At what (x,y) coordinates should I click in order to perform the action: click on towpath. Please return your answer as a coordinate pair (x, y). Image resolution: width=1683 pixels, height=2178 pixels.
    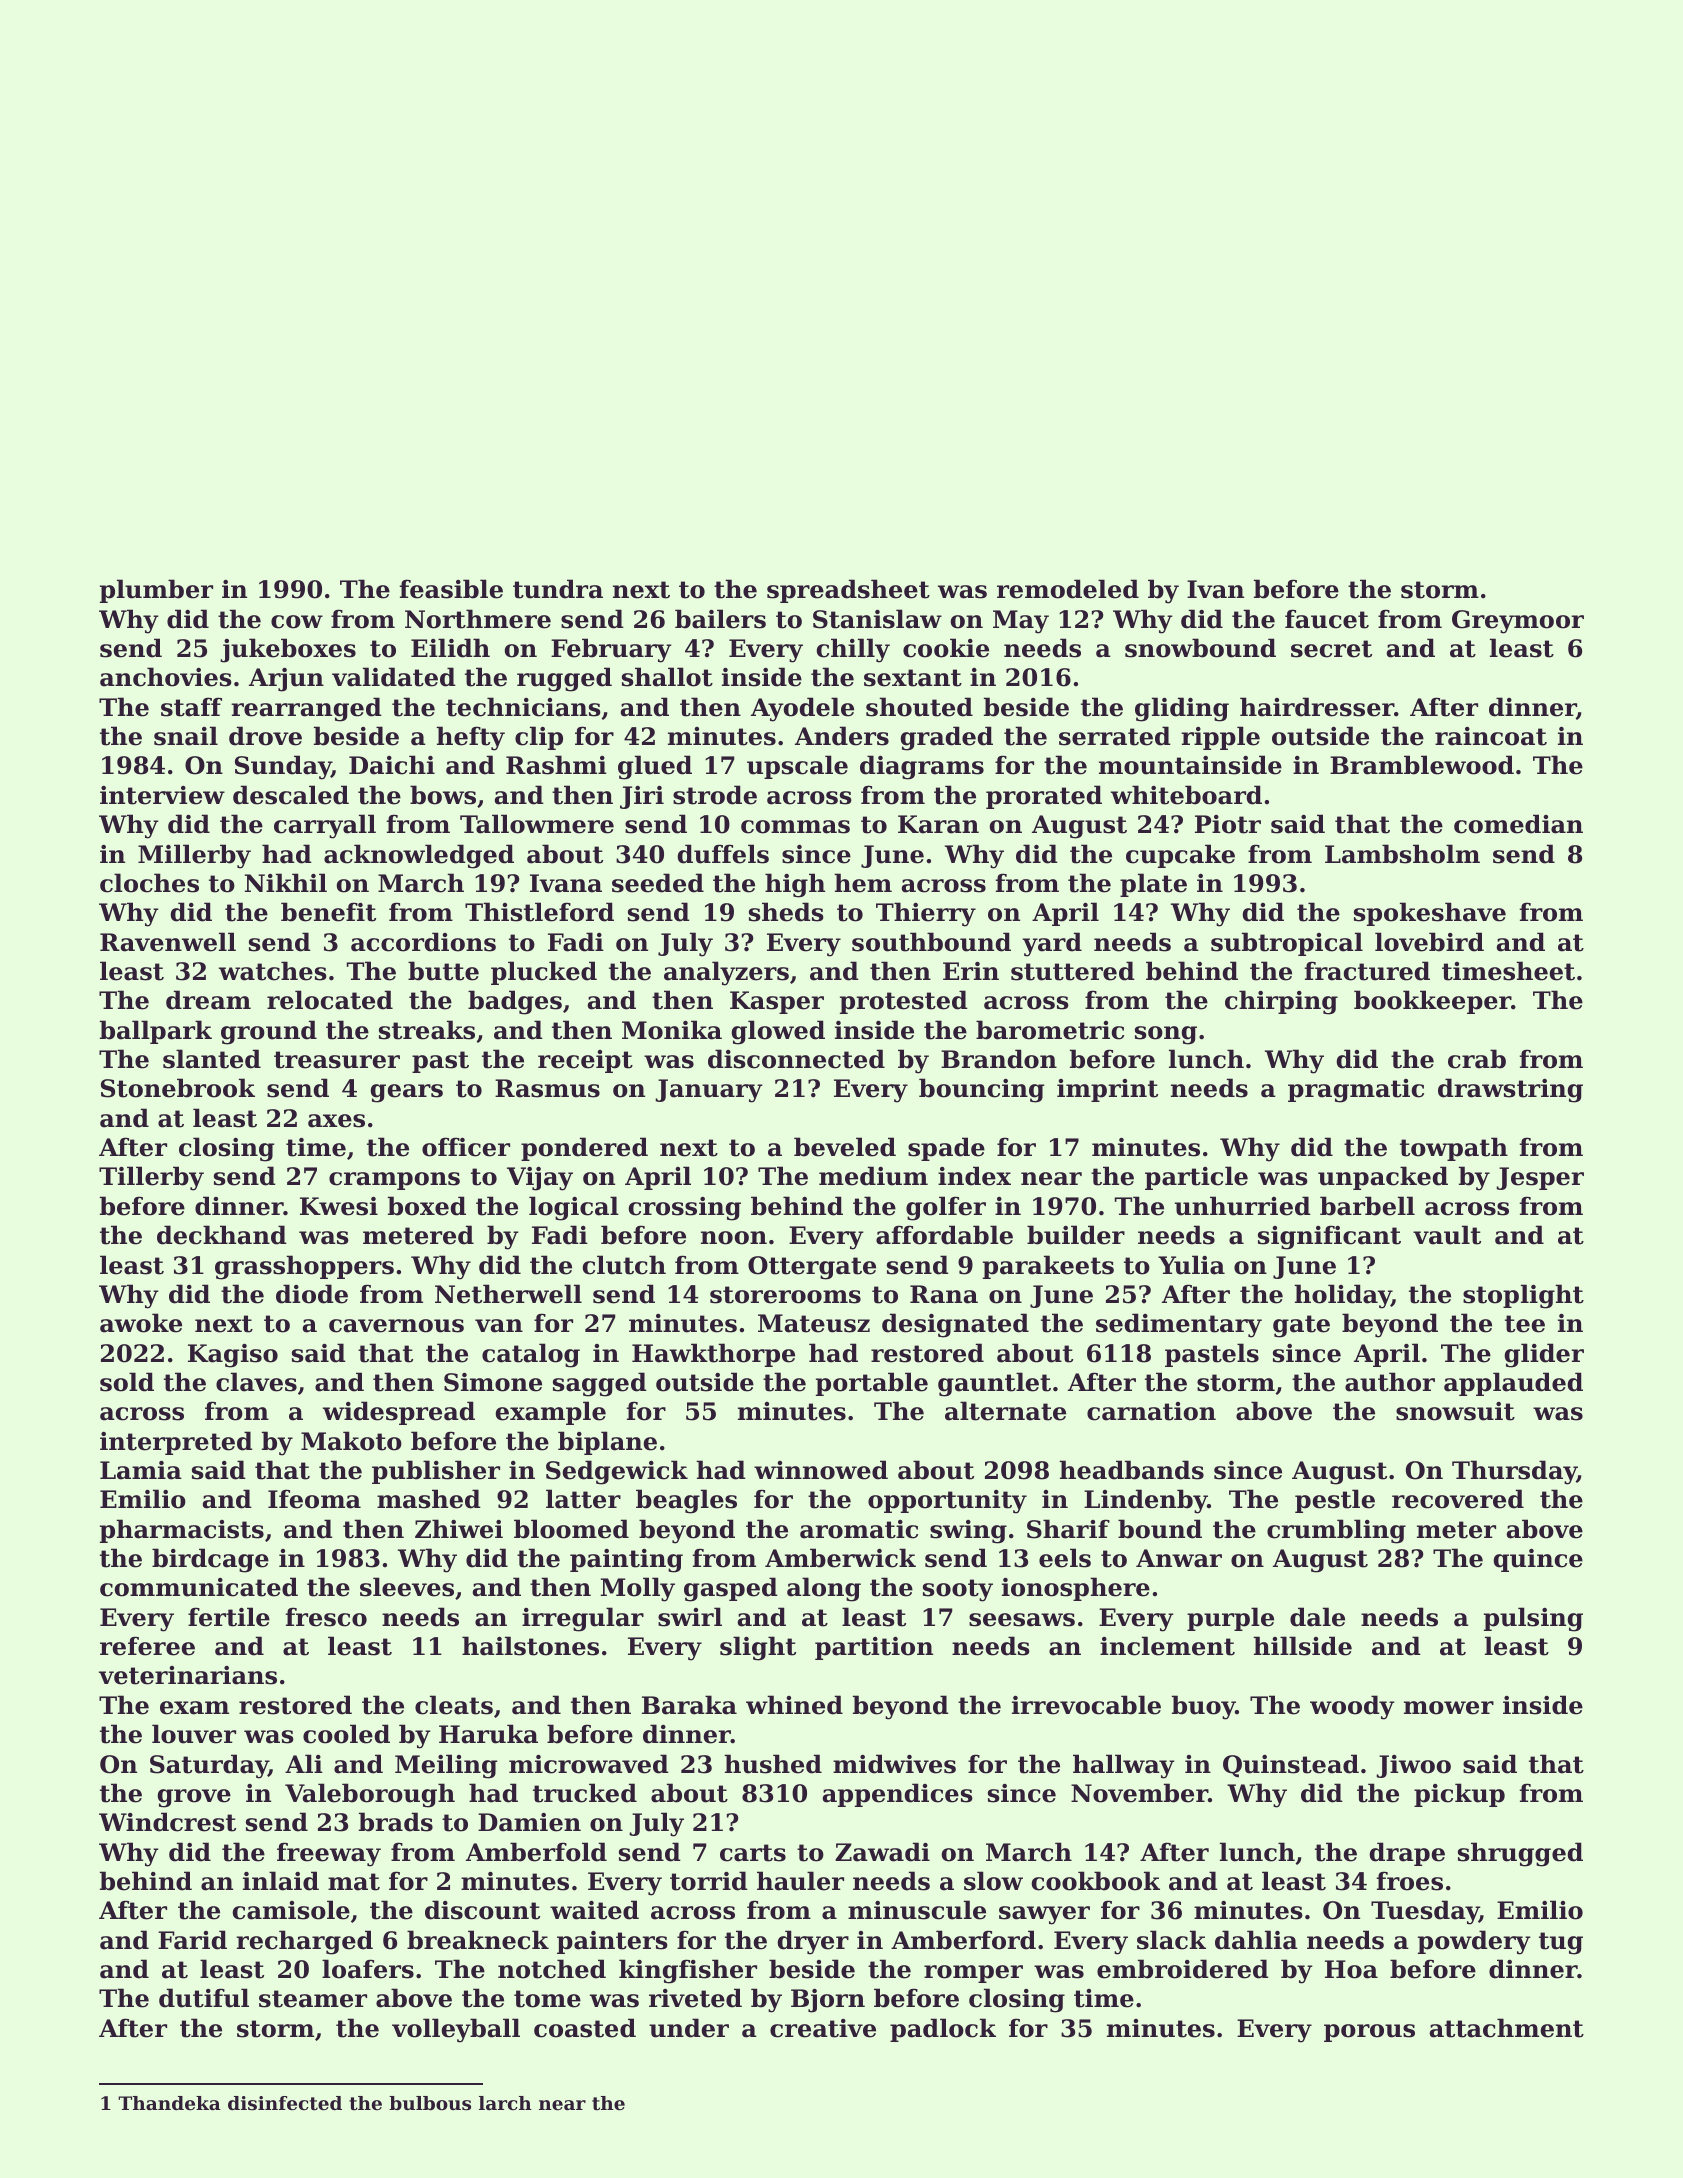
    Looking at the image, I should click on (1454, 1149).
